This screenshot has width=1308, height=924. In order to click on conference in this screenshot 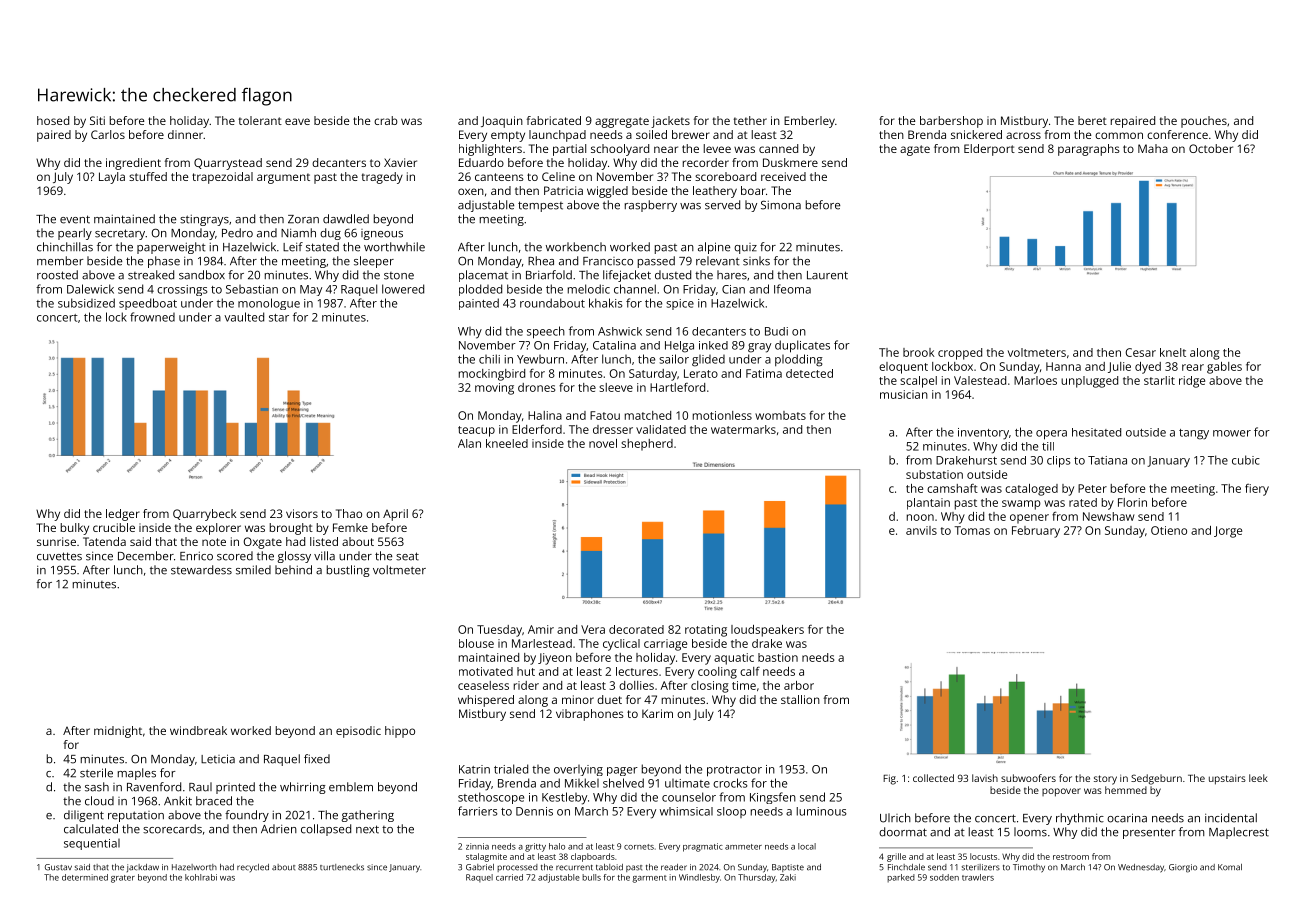, I will do `click(1177, 134)`.
